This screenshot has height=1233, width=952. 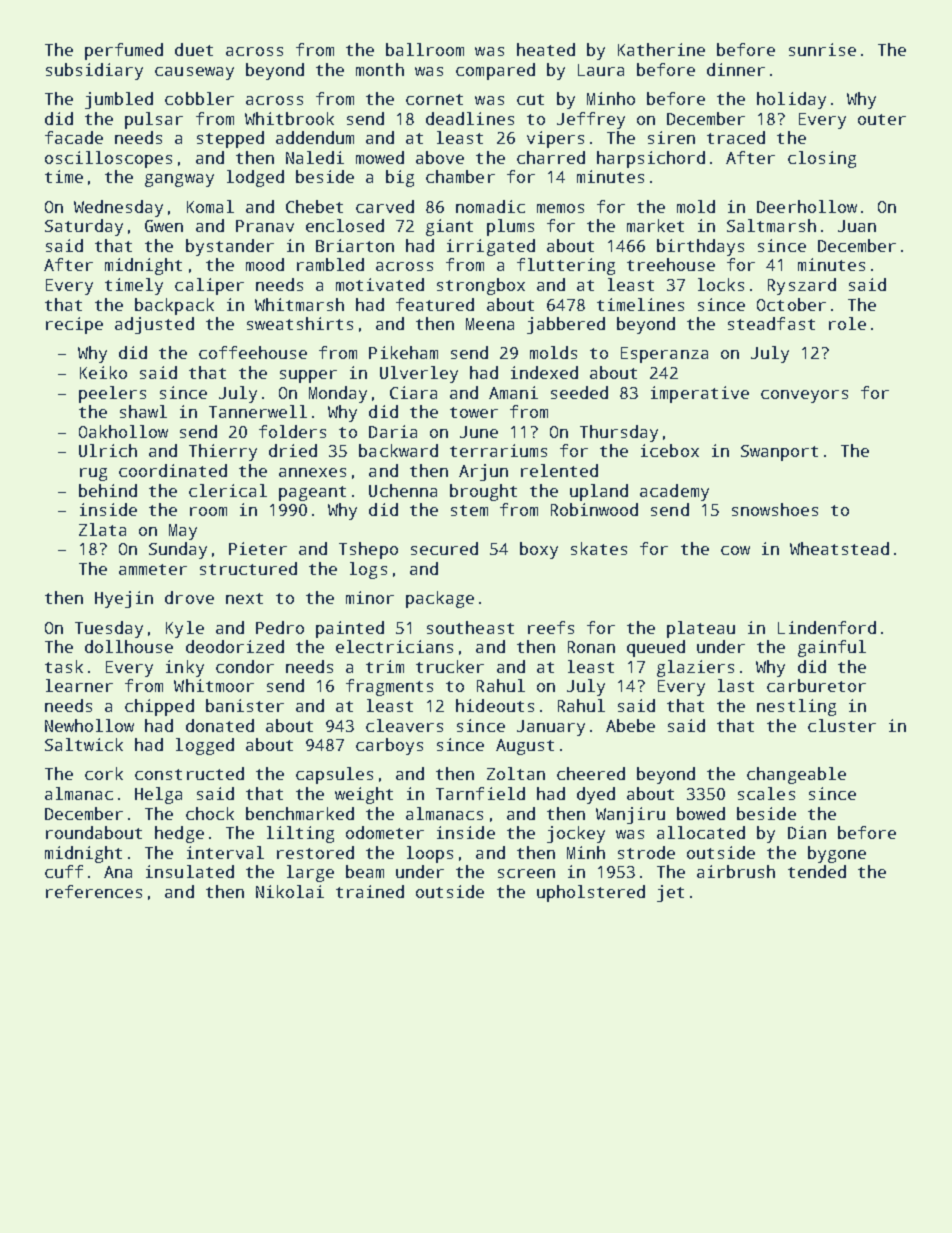 What do you see at coordinates (539, 550) in the screenshot?
I see `boxy` at bounding box center [539, 550].
